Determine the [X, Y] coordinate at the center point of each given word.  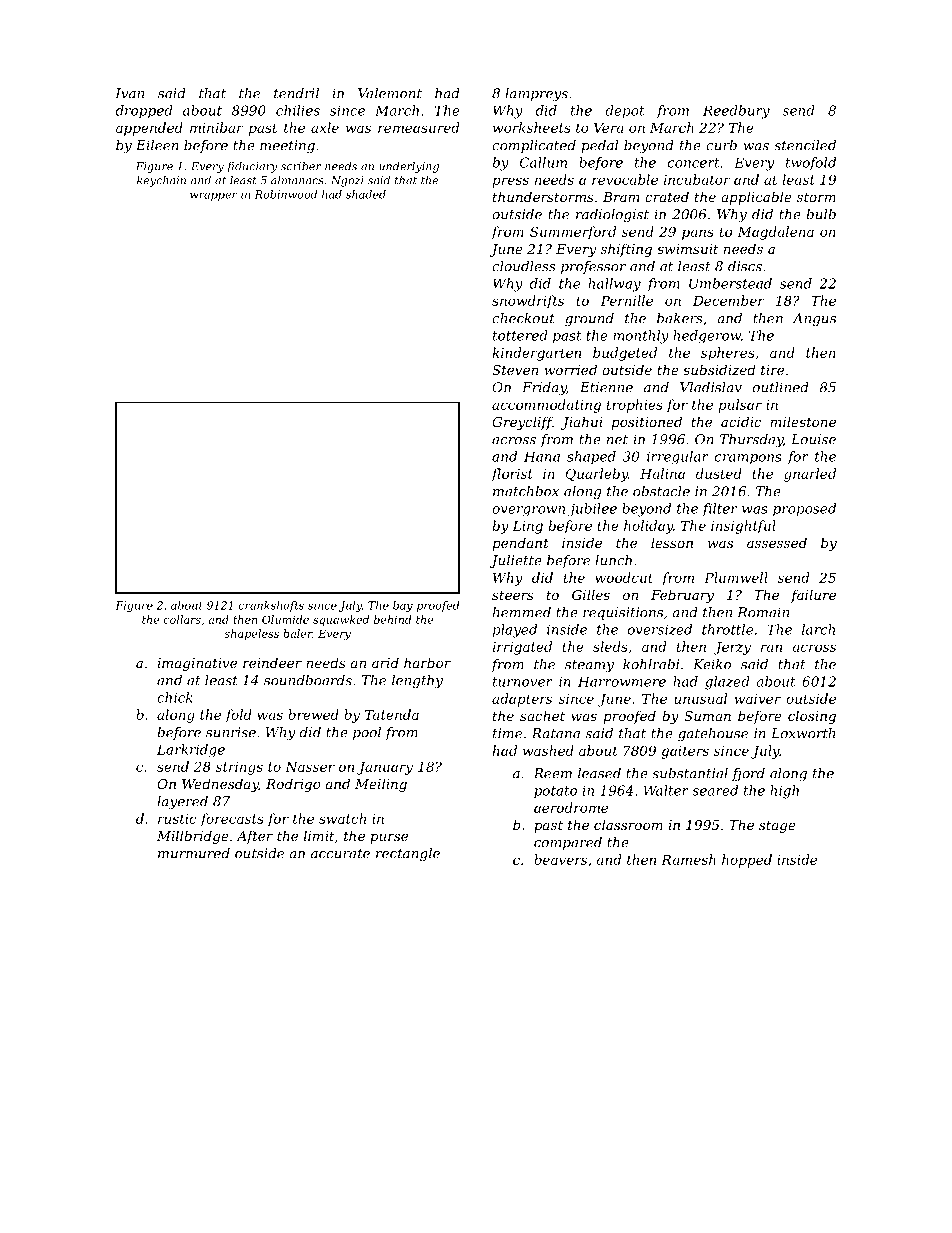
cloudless [524, 266]
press [511, 182]
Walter [666, 790]
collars [182, 619]
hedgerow [707, 337]
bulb [821, 214]
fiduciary [252, 167]
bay [403, 606]
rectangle [408, 854]
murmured [194, 853]
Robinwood [286, 194]
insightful [743, 527]
